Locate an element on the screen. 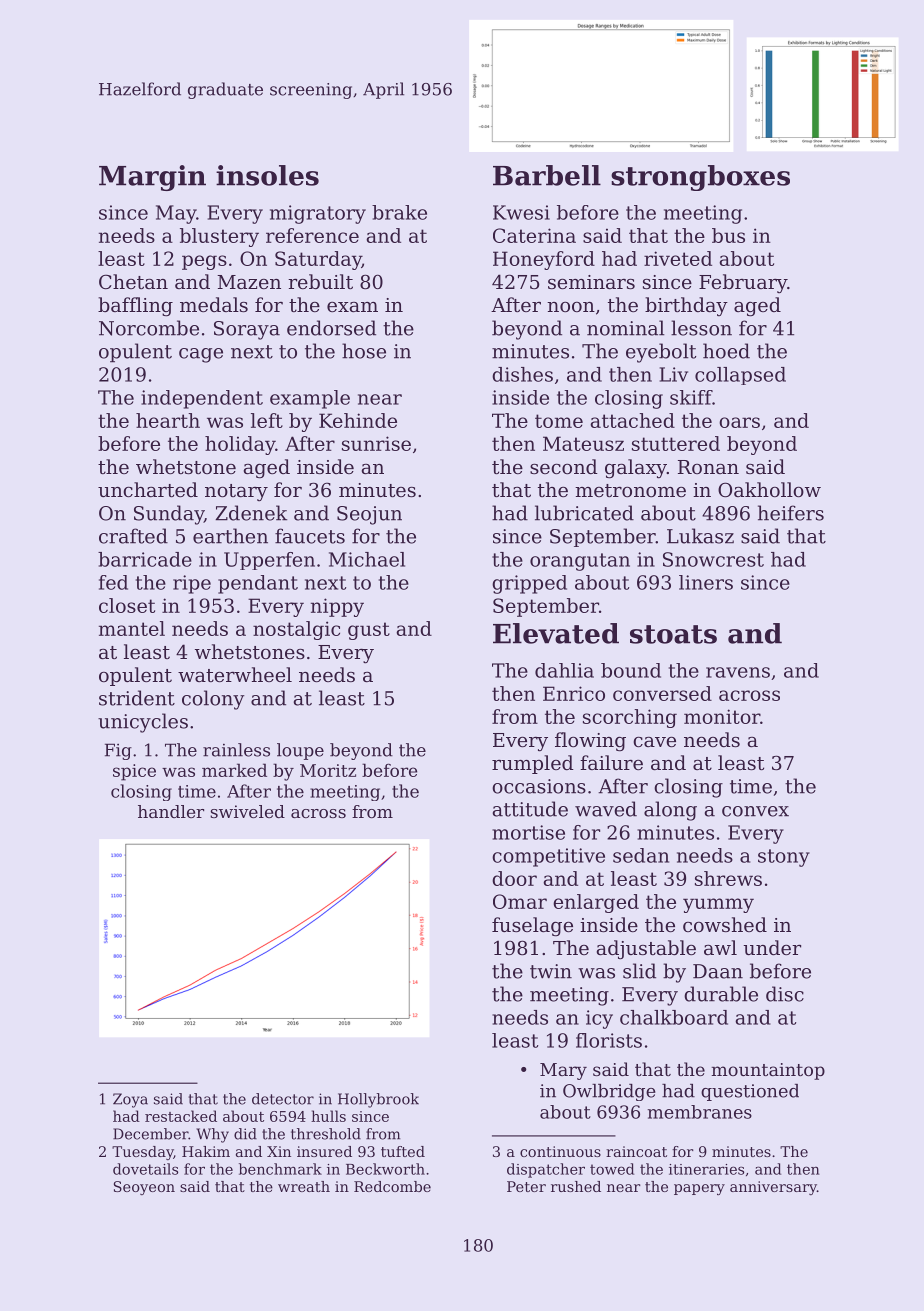 The width and height of the screenshot is (924, 1311). detector is located at coordinates (283, 1099).
